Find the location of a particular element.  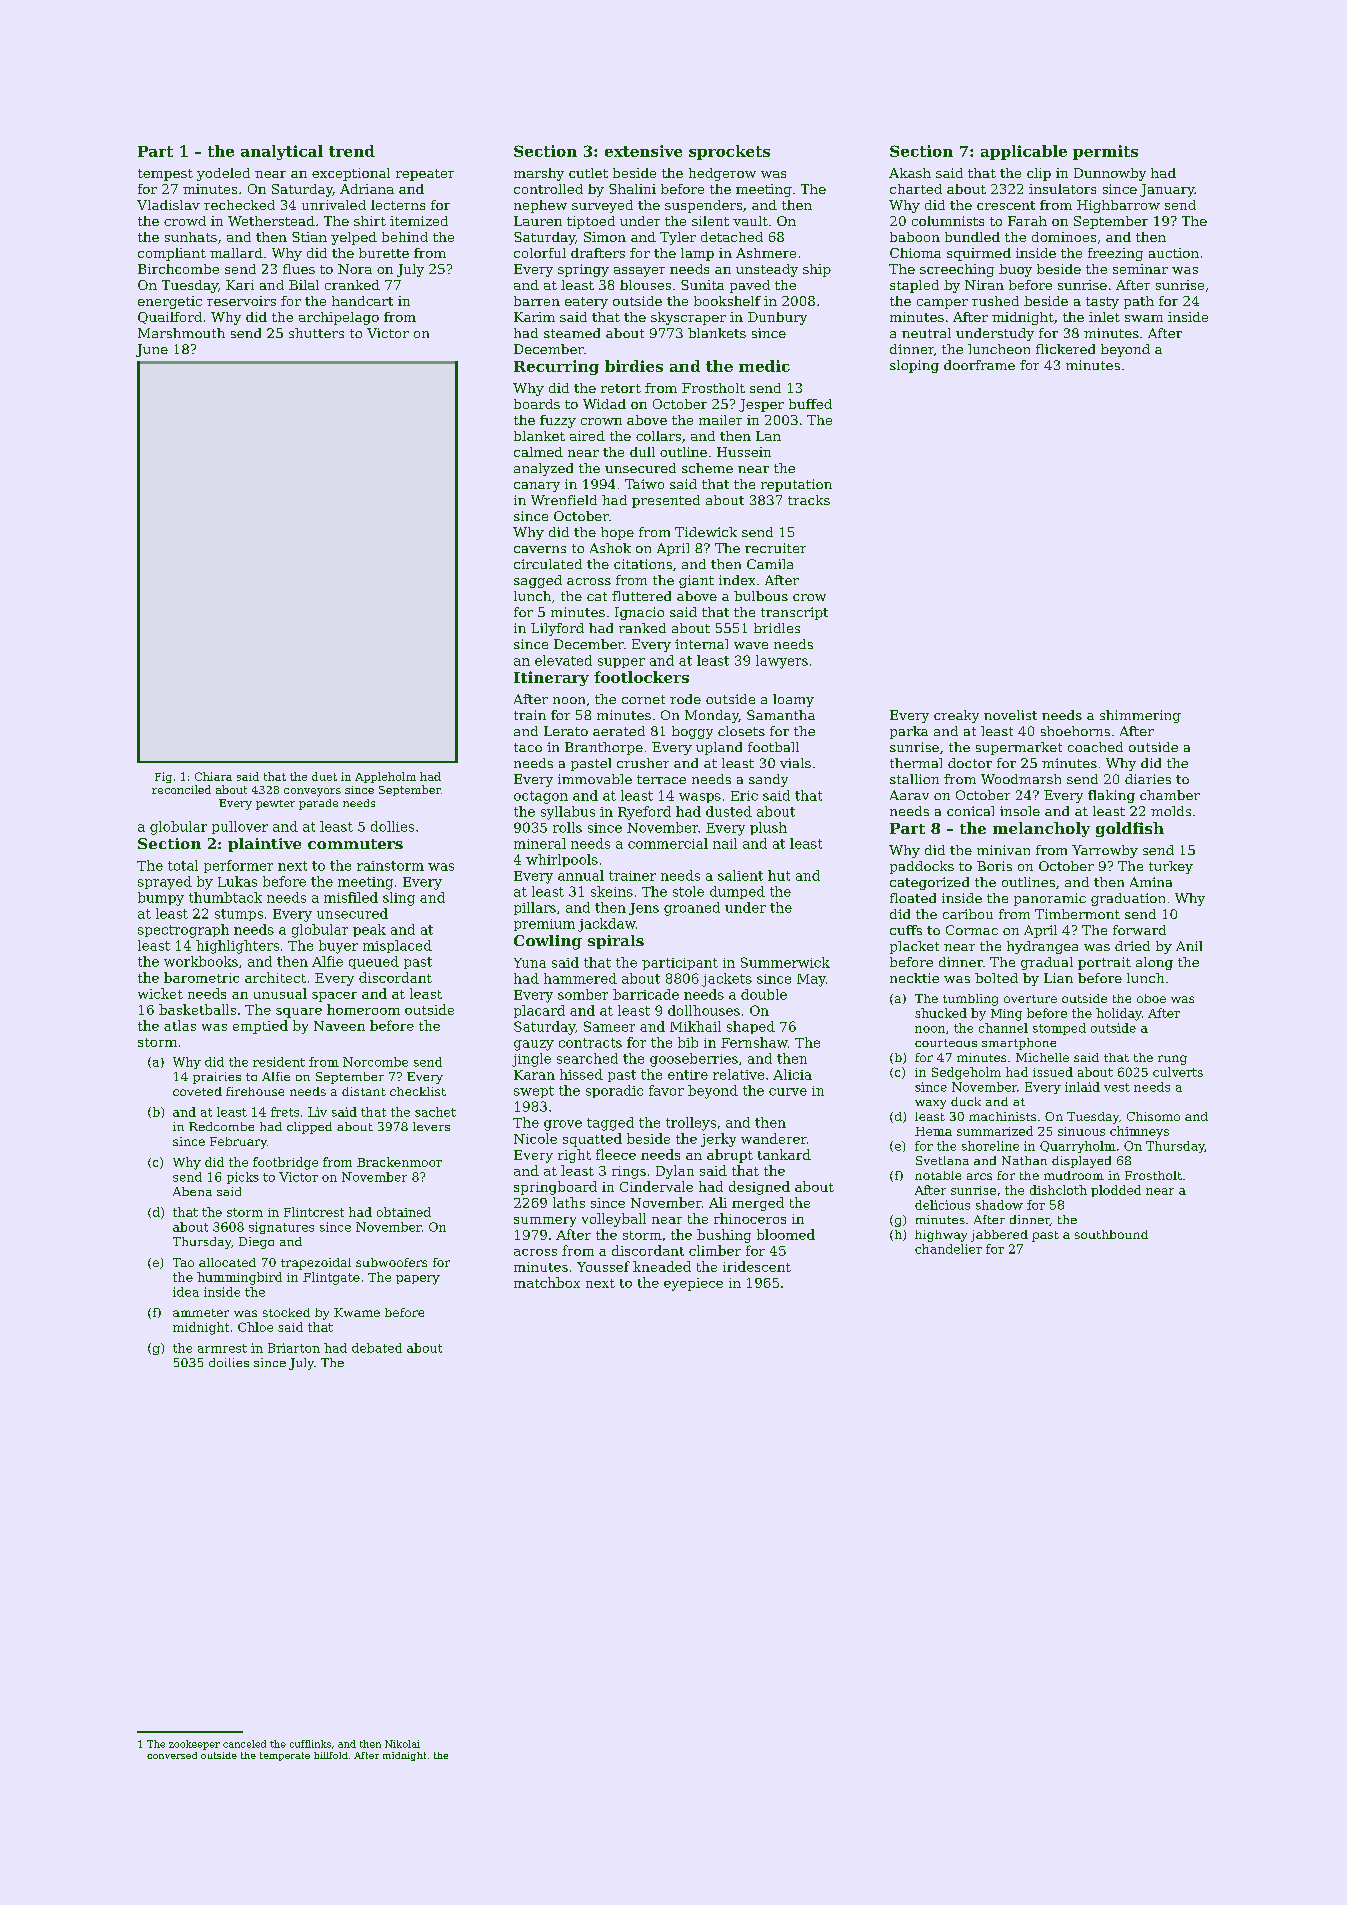

highway is located at coordinates (941, 1236).
